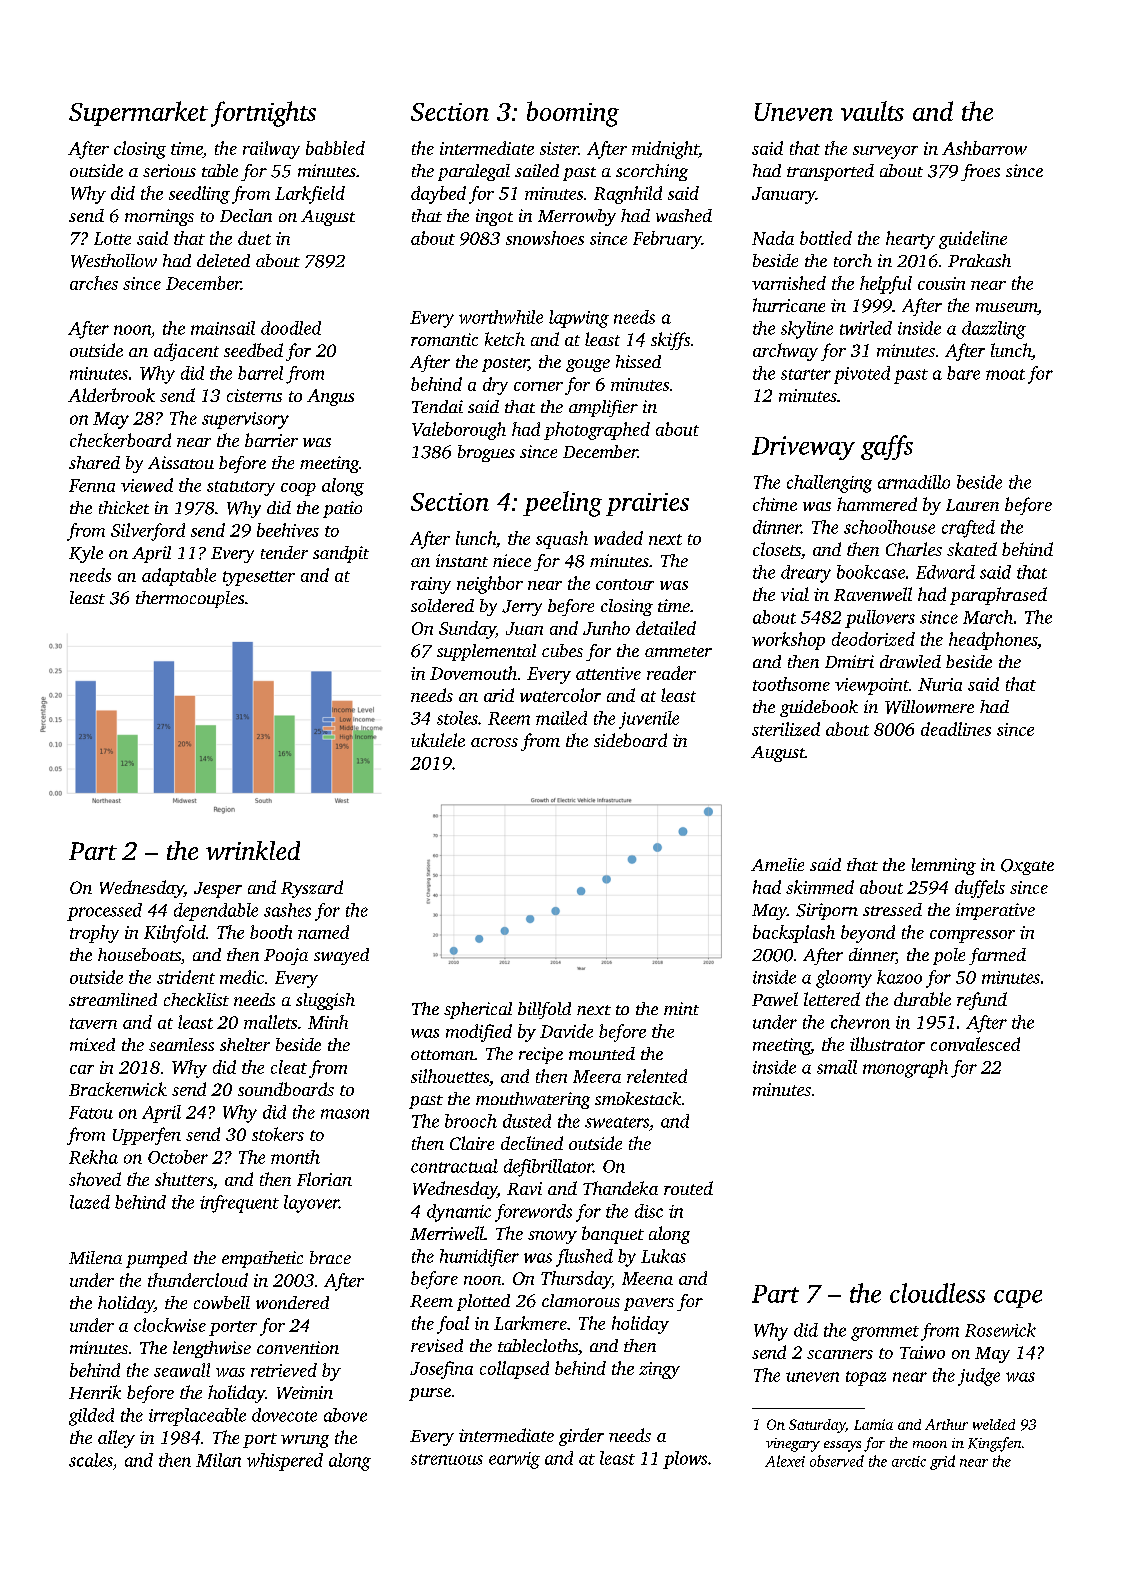 Image resolution: width=1125 pixels, height=1590 pixels. I want to click on snowshoes, so click(545, 238).
